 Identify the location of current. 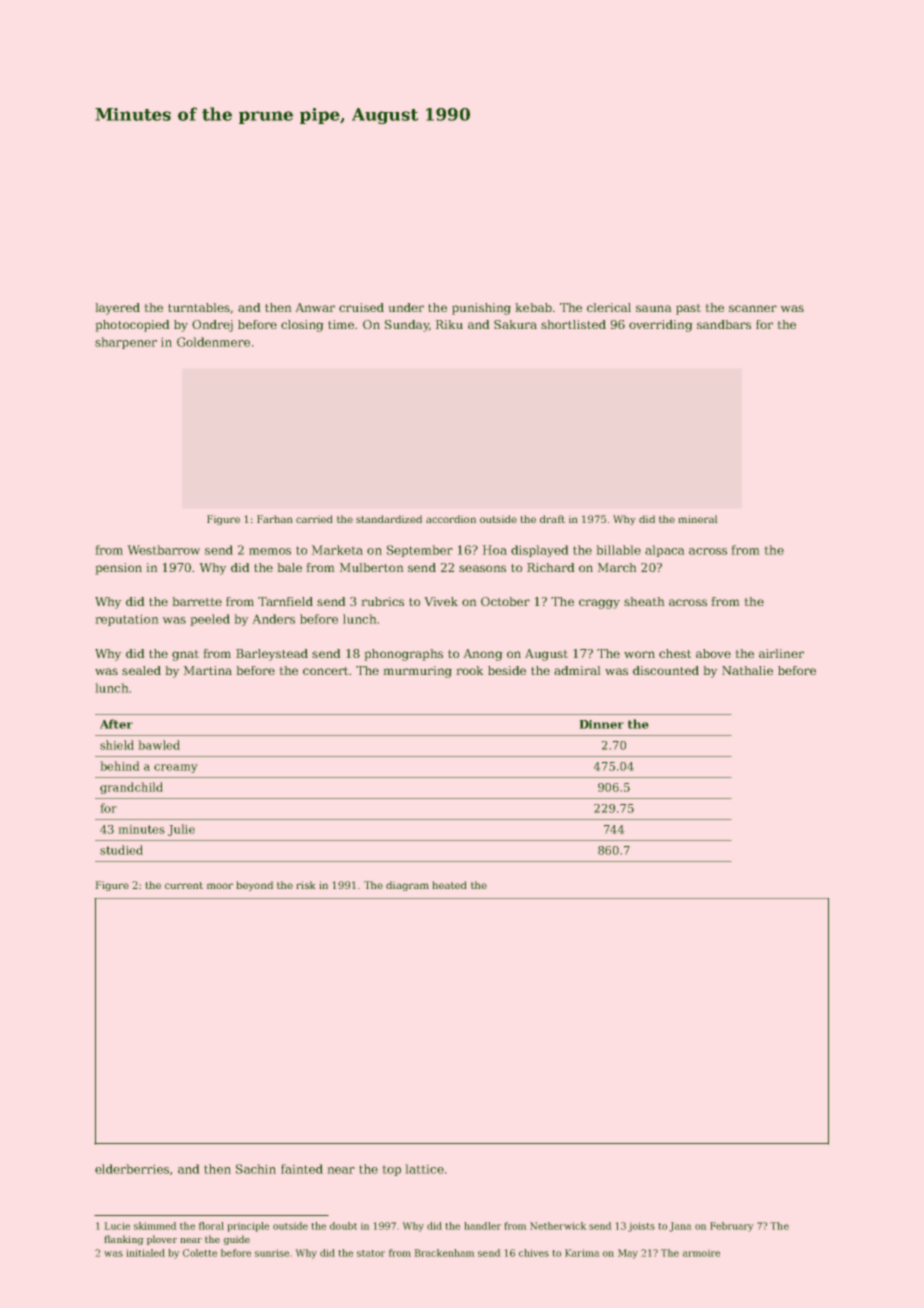
(184, 885).
